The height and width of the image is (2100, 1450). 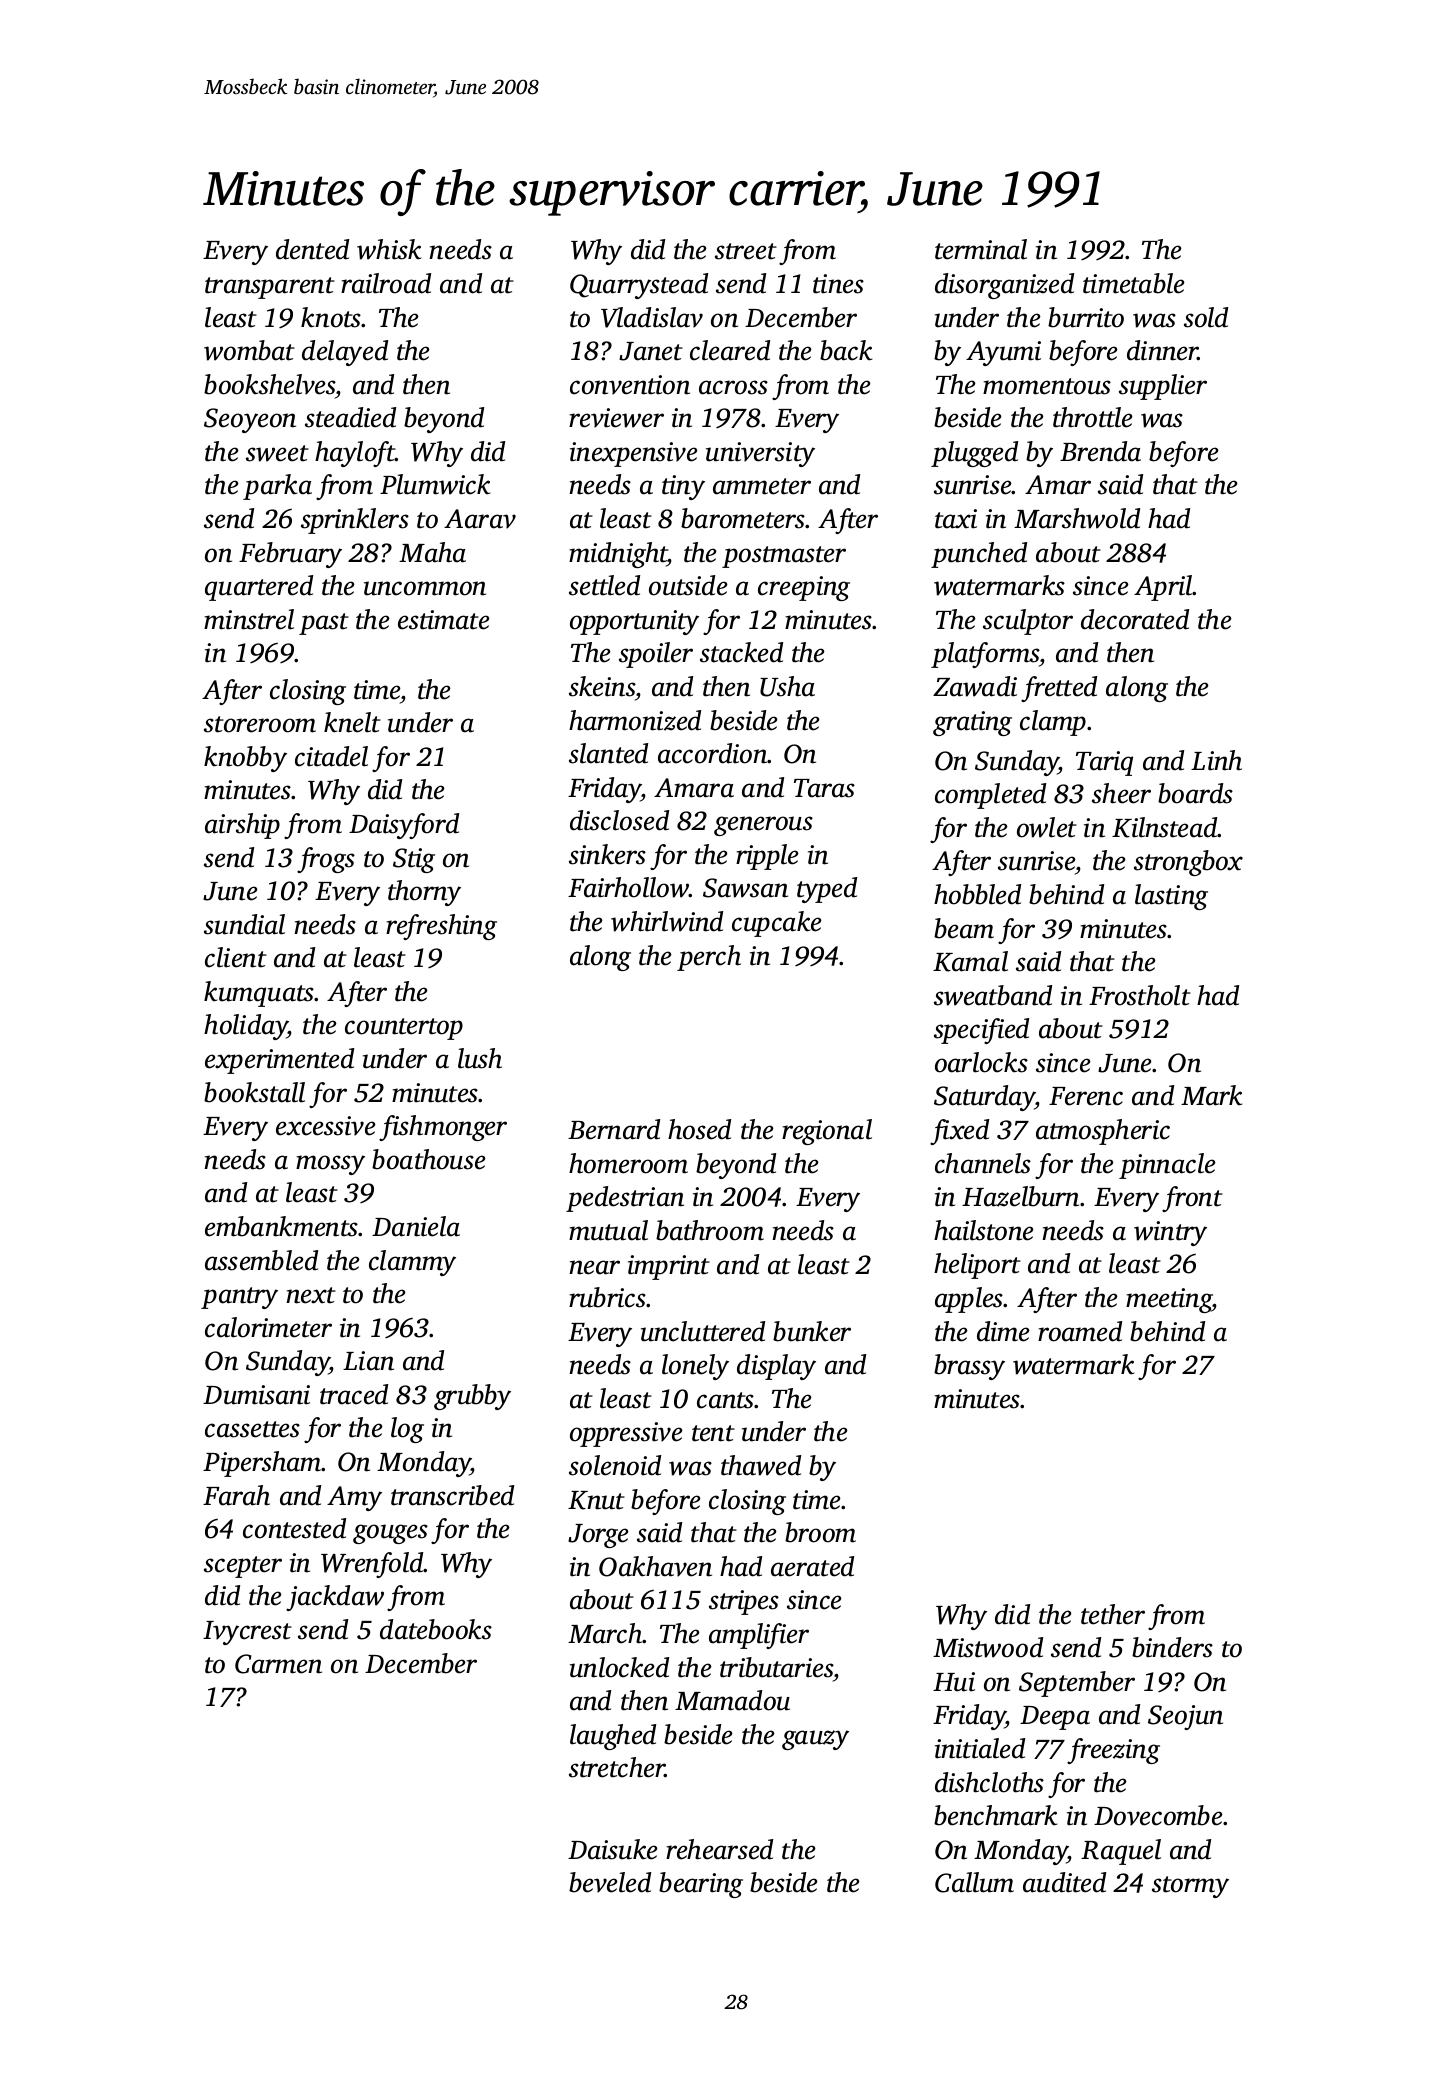 What do you see at coordinates (1216, 760) in the image?
I see `Linh` at bounding box center [1216, 760].
